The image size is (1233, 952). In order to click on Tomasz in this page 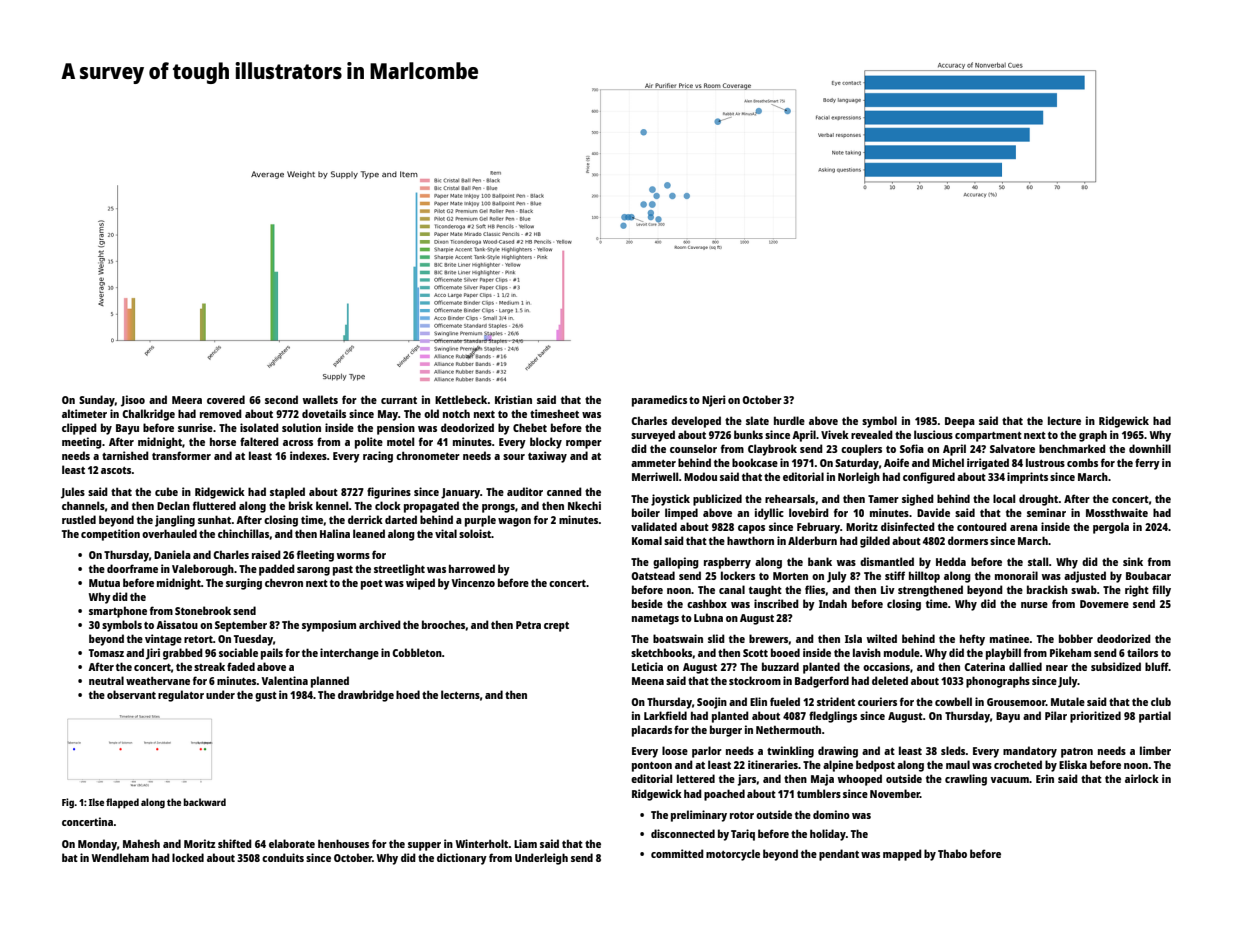, I will do `click(106, 653)`.
